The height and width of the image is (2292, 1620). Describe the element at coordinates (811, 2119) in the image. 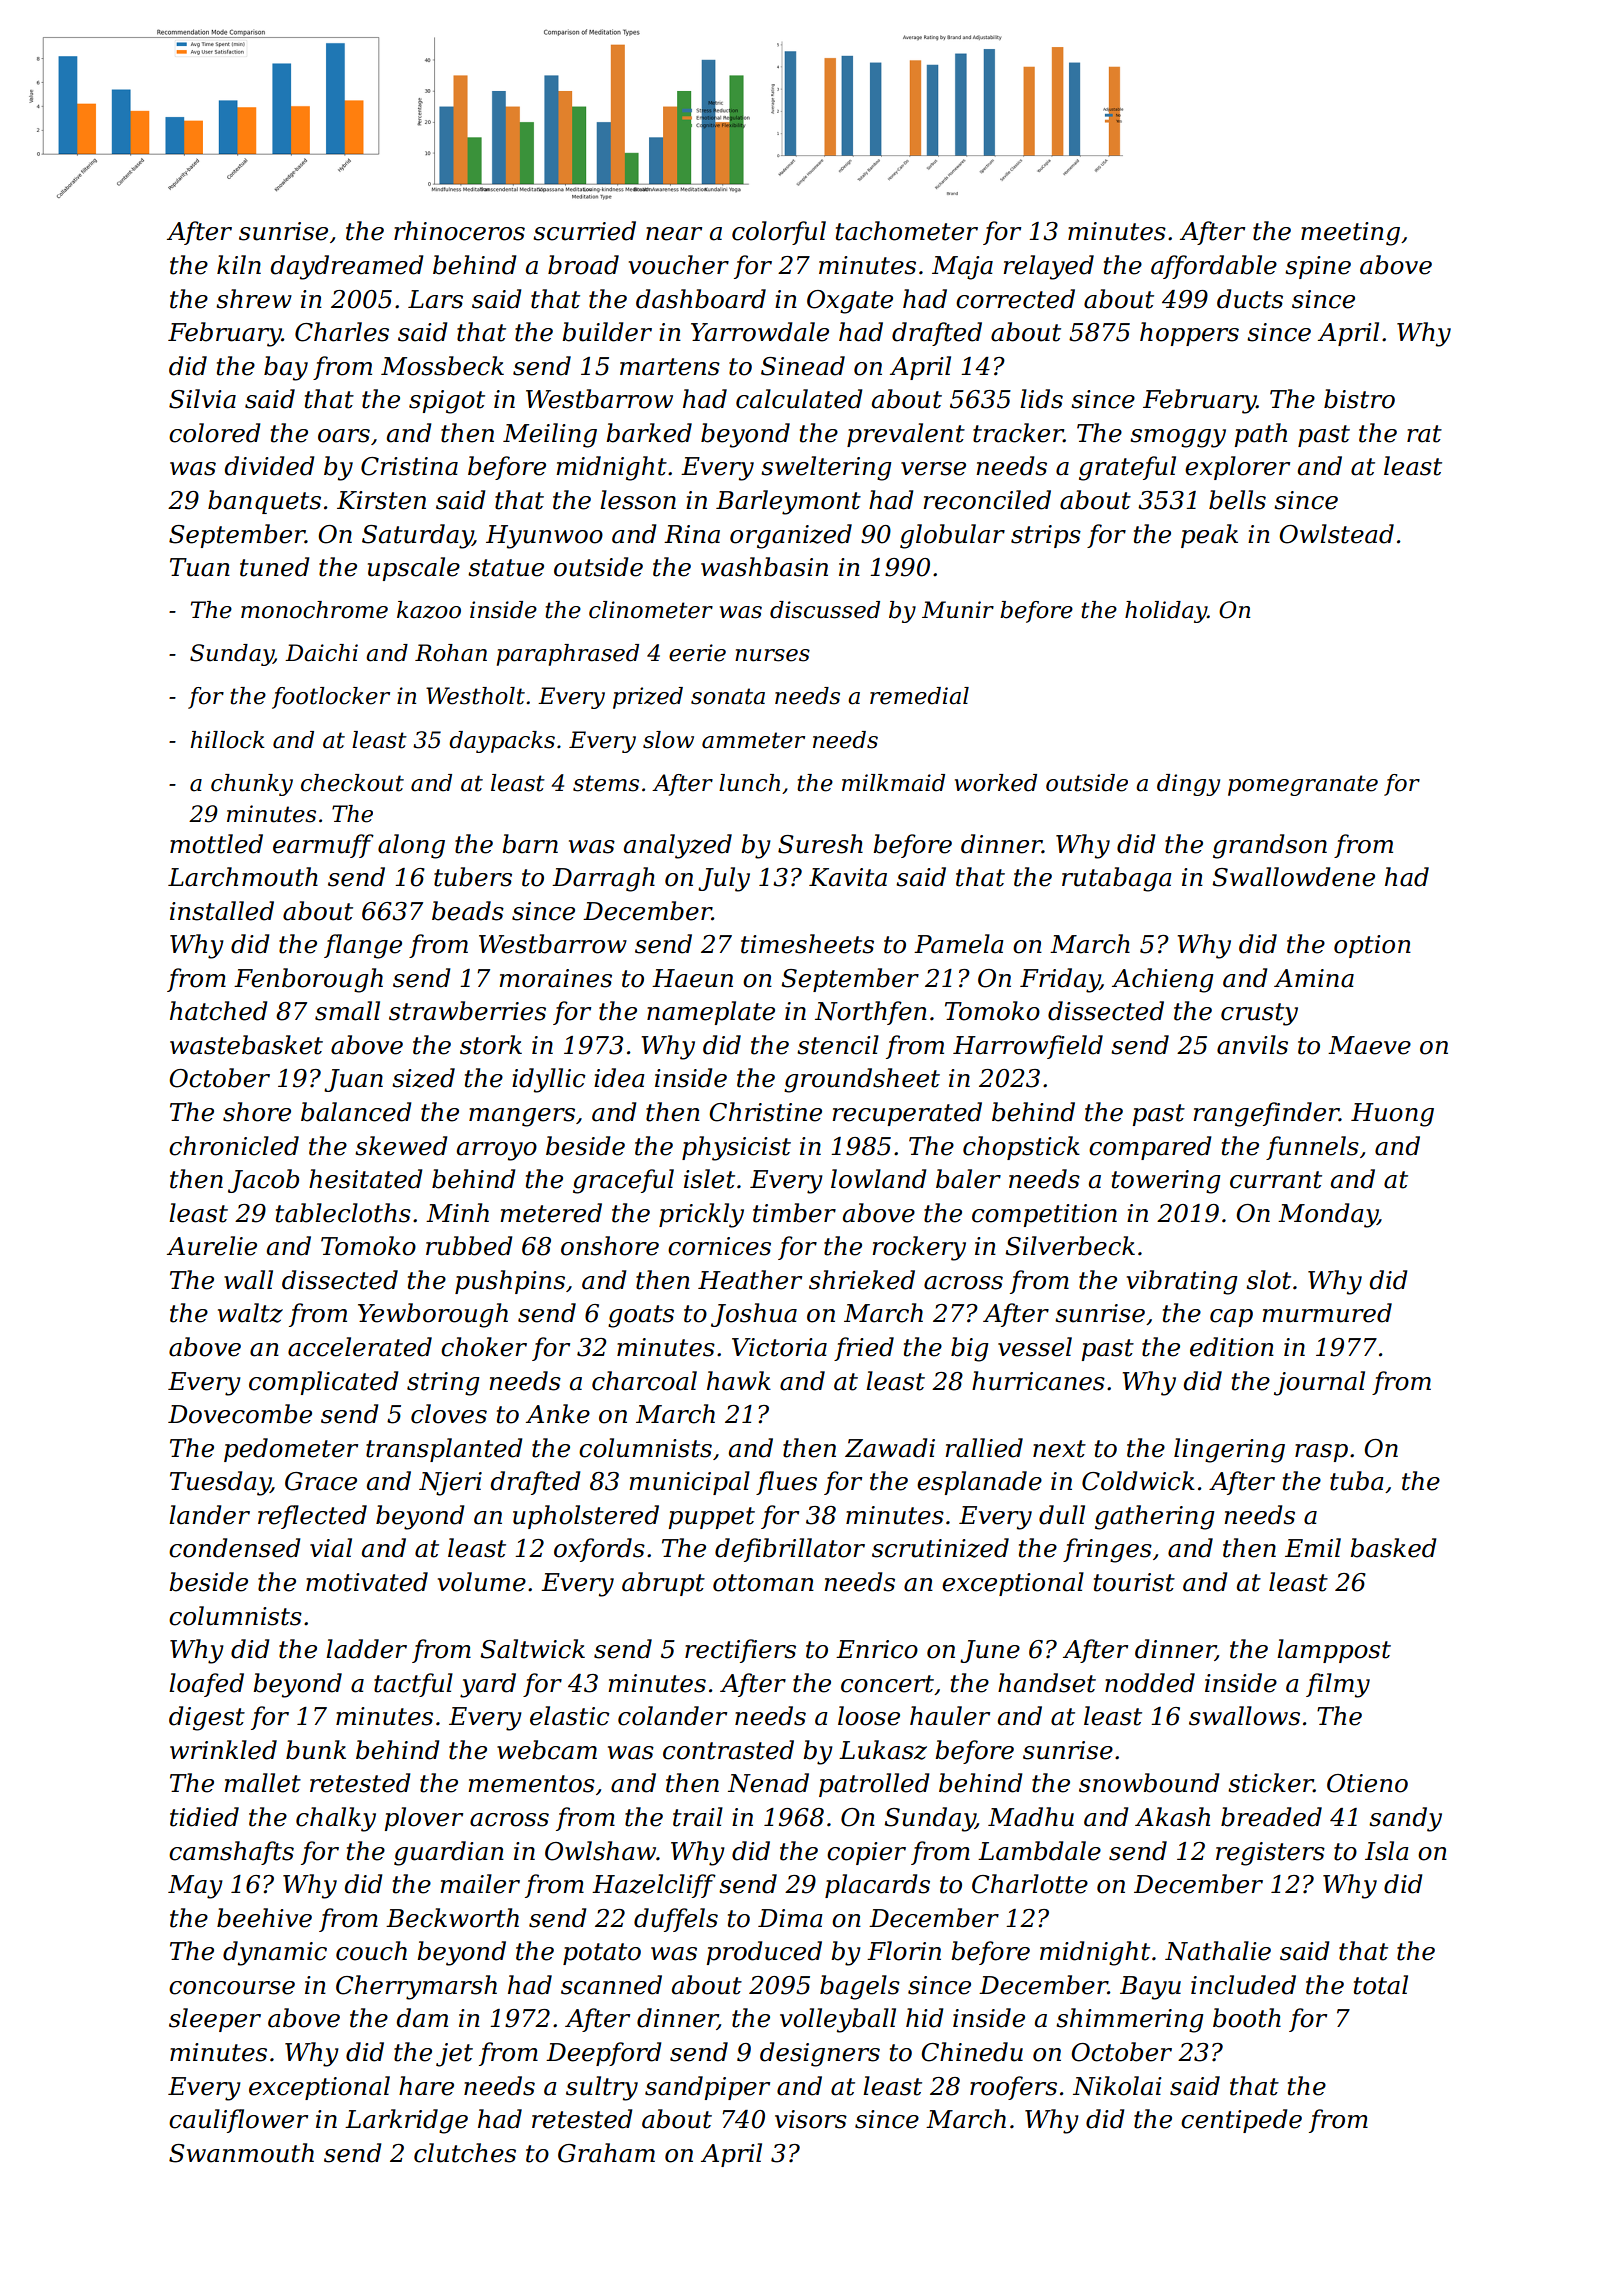

I see `visors` at that location.
